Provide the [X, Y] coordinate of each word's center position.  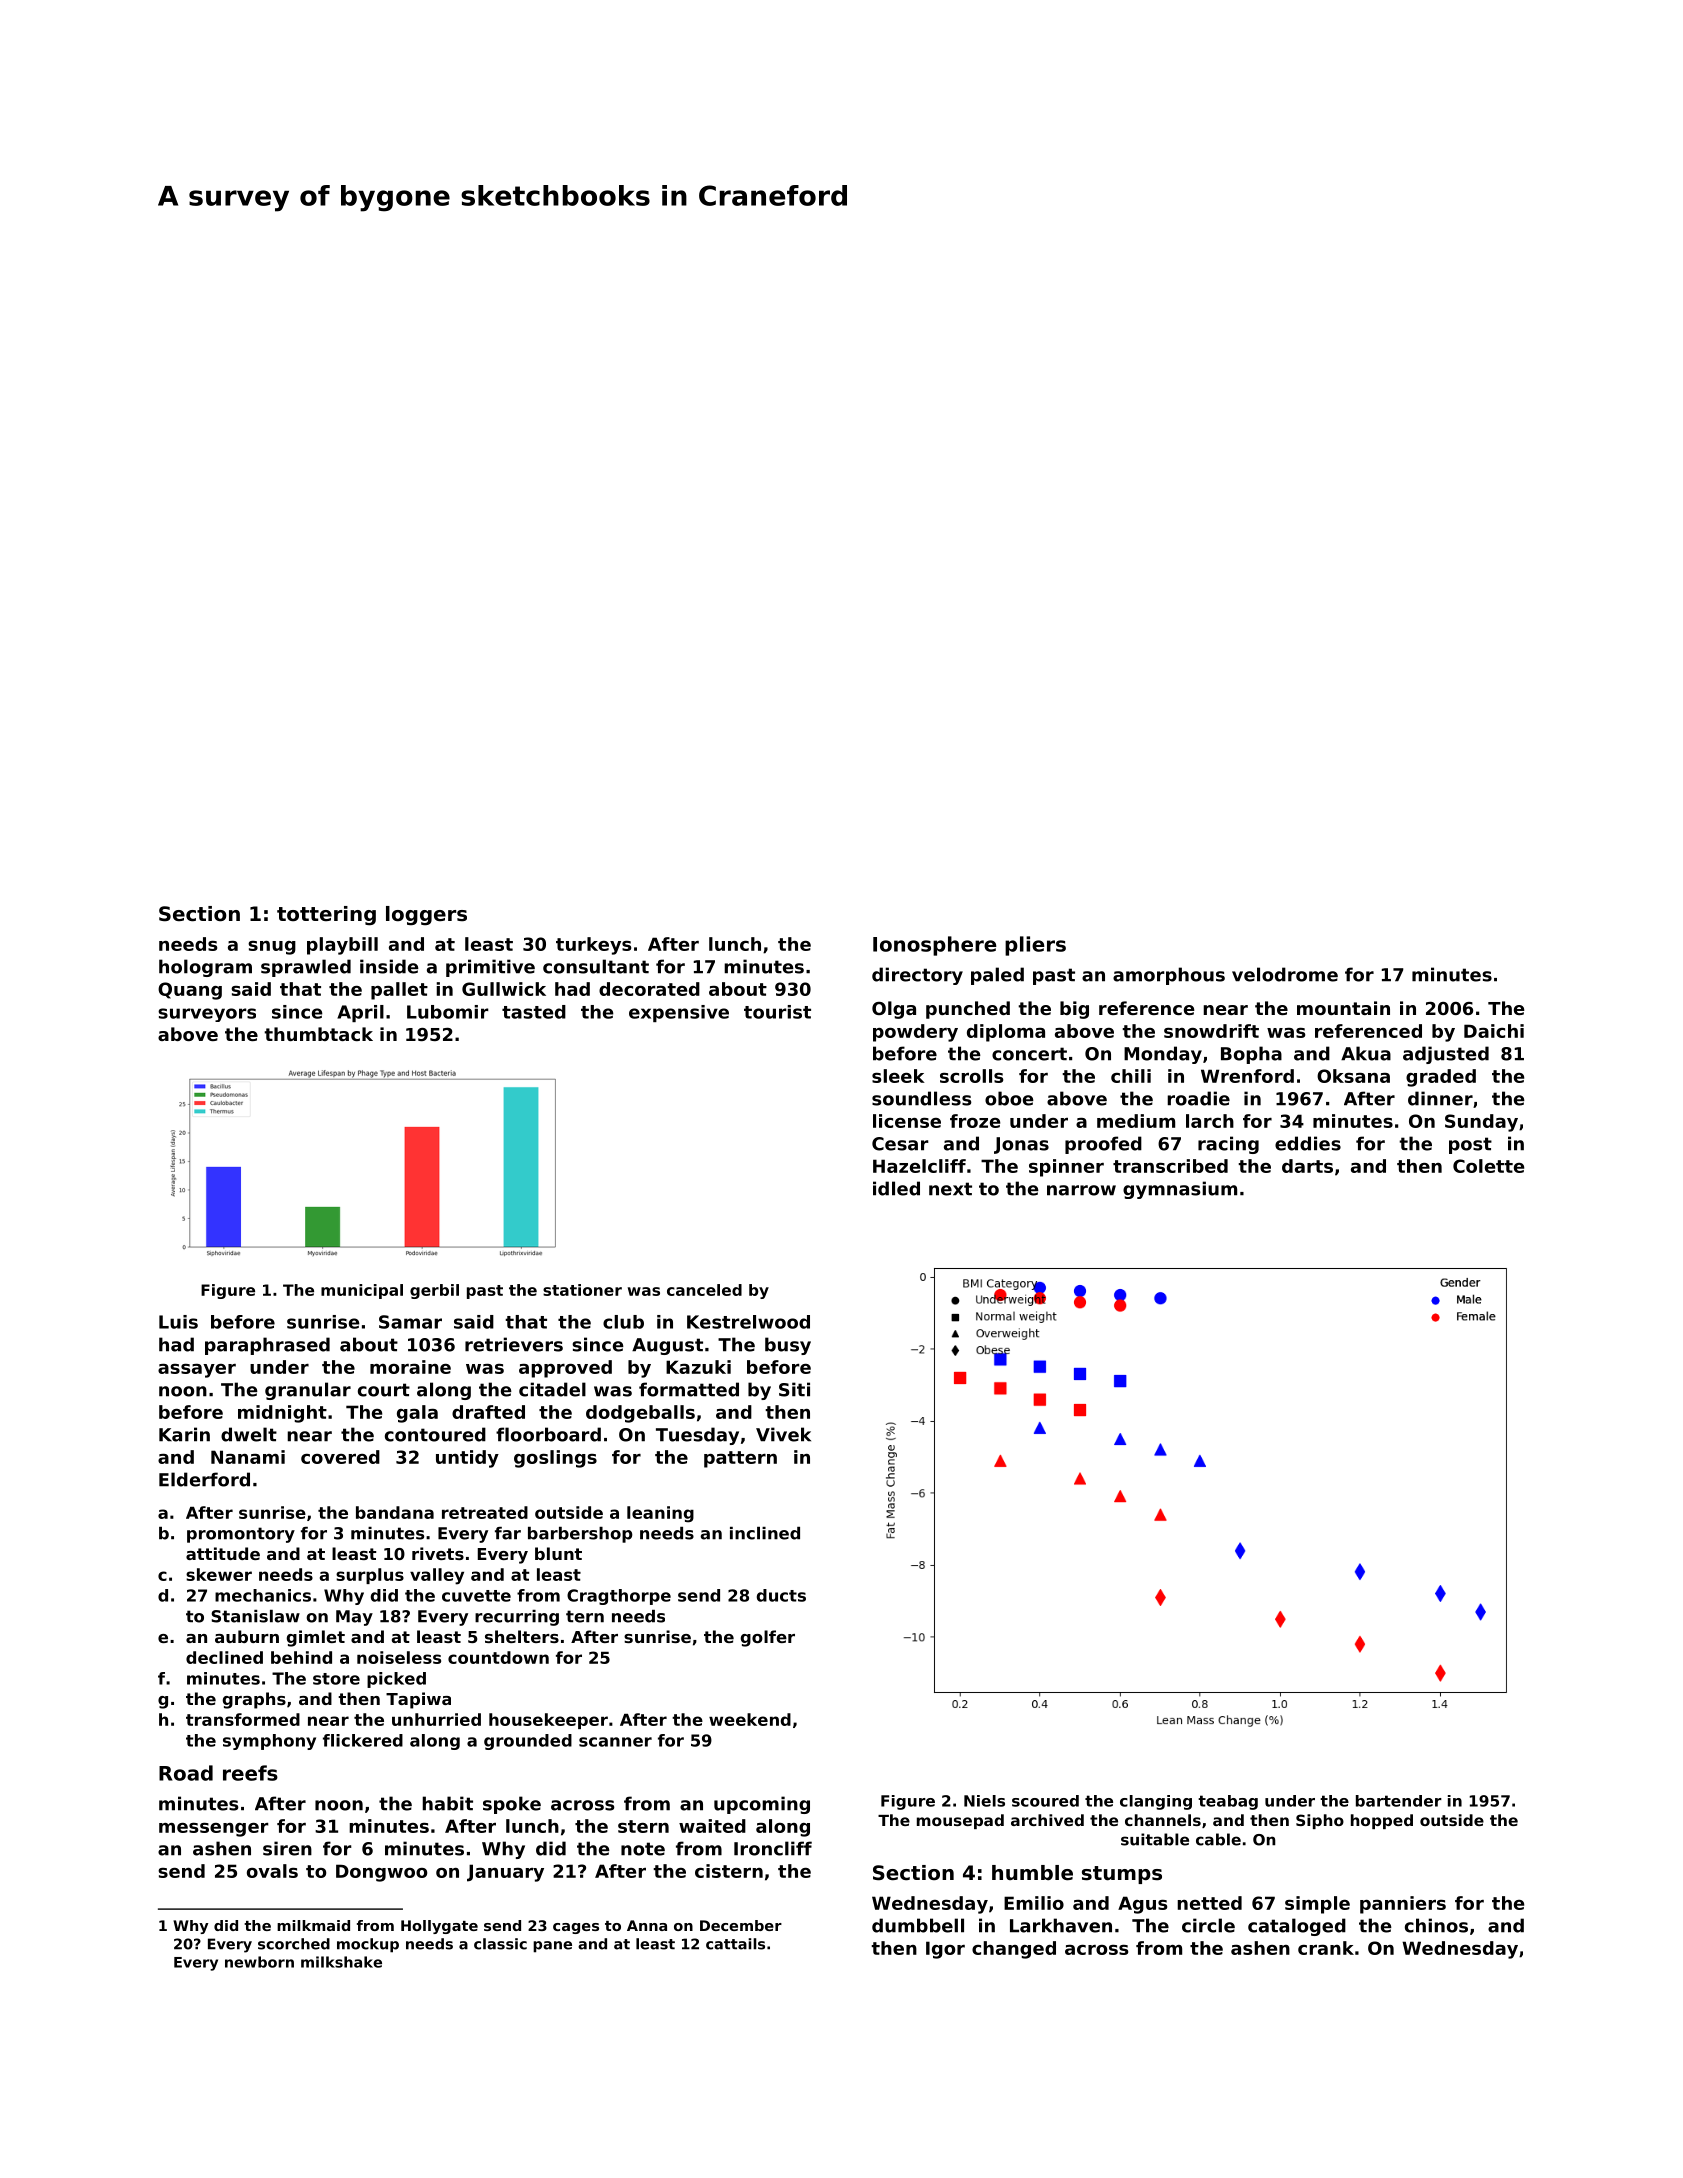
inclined [765, 1533]
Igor [945, 1950]
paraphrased [267, 1346]
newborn [259, 1962]
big [1074, 1010]
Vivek [783, 1434]
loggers [426, 916]
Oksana [1353, 1076]
